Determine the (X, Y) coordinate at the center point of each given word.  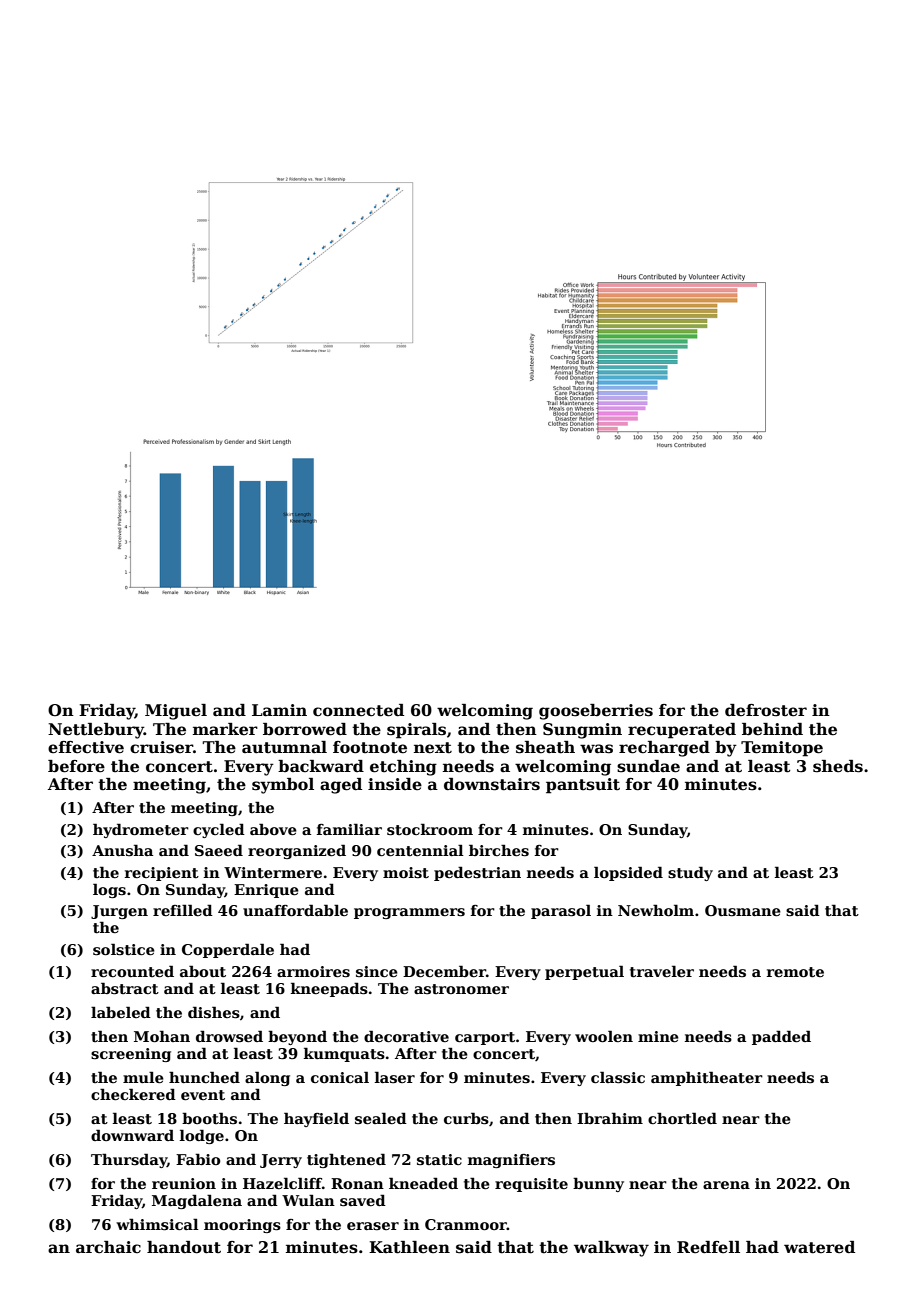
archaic (108, 1247)
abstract (125, 988)
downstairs (492, 784)
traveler (662, 971)
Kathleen (409, 1247)
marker (225, 729)
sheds (838, 766)
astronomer (461, 989)
